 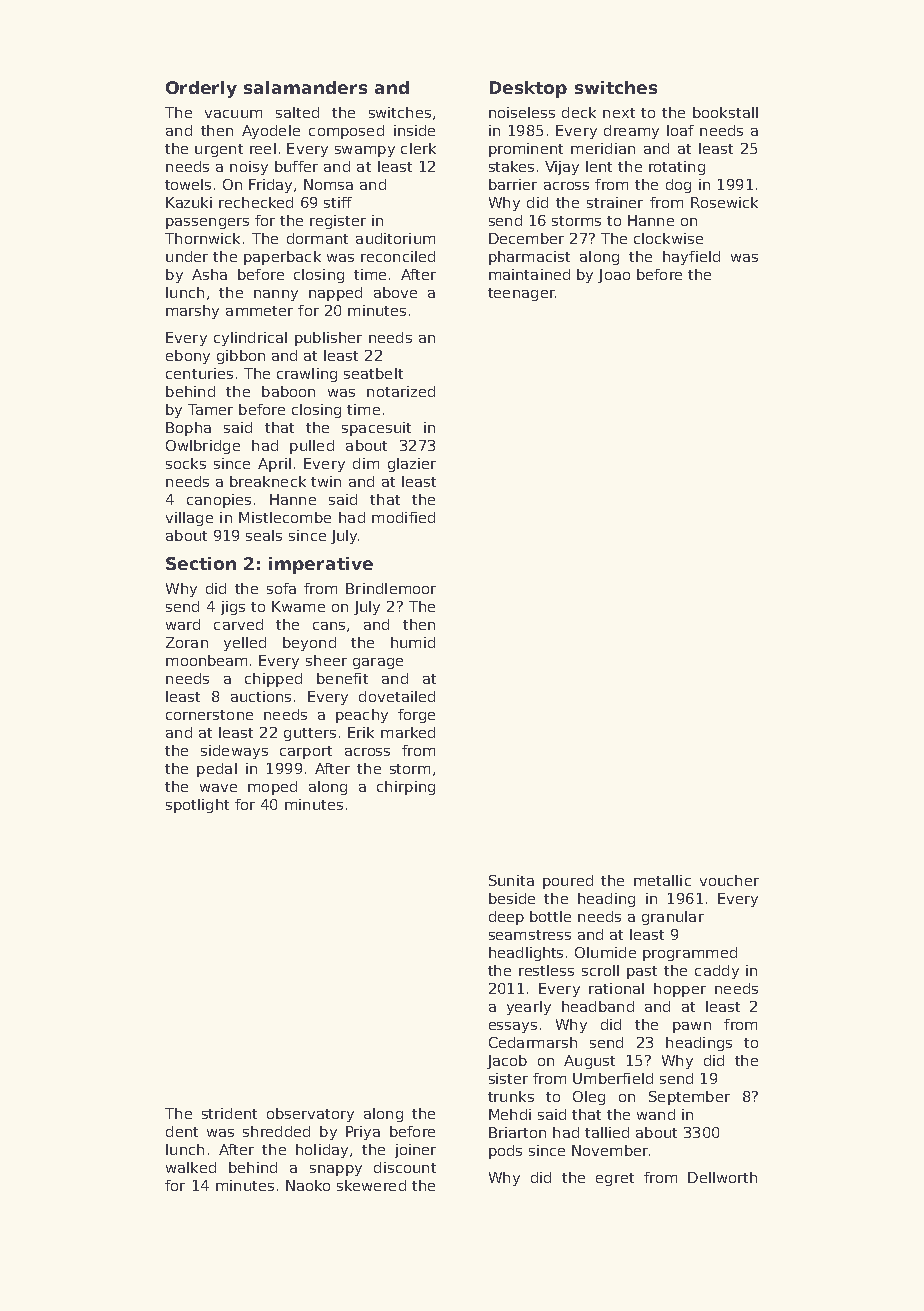 I want to click on urgent, so click(x=219, y=150).
